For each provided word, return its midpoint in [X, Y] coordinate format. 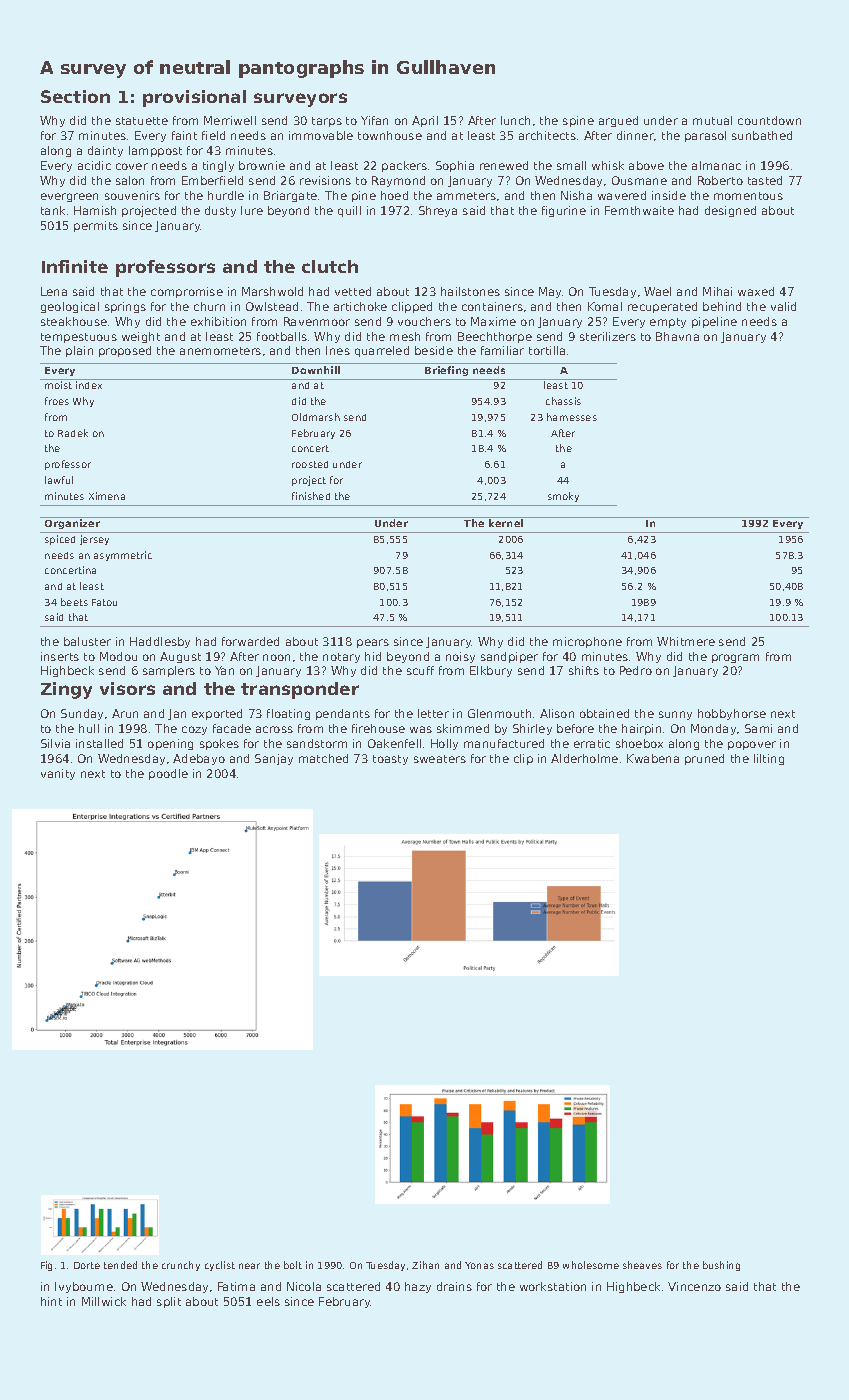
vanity [58, 774]
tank [53, 210]
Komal [605, 306]
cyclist [220, 1266]
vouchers [424, 321]
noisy [460, 657]
